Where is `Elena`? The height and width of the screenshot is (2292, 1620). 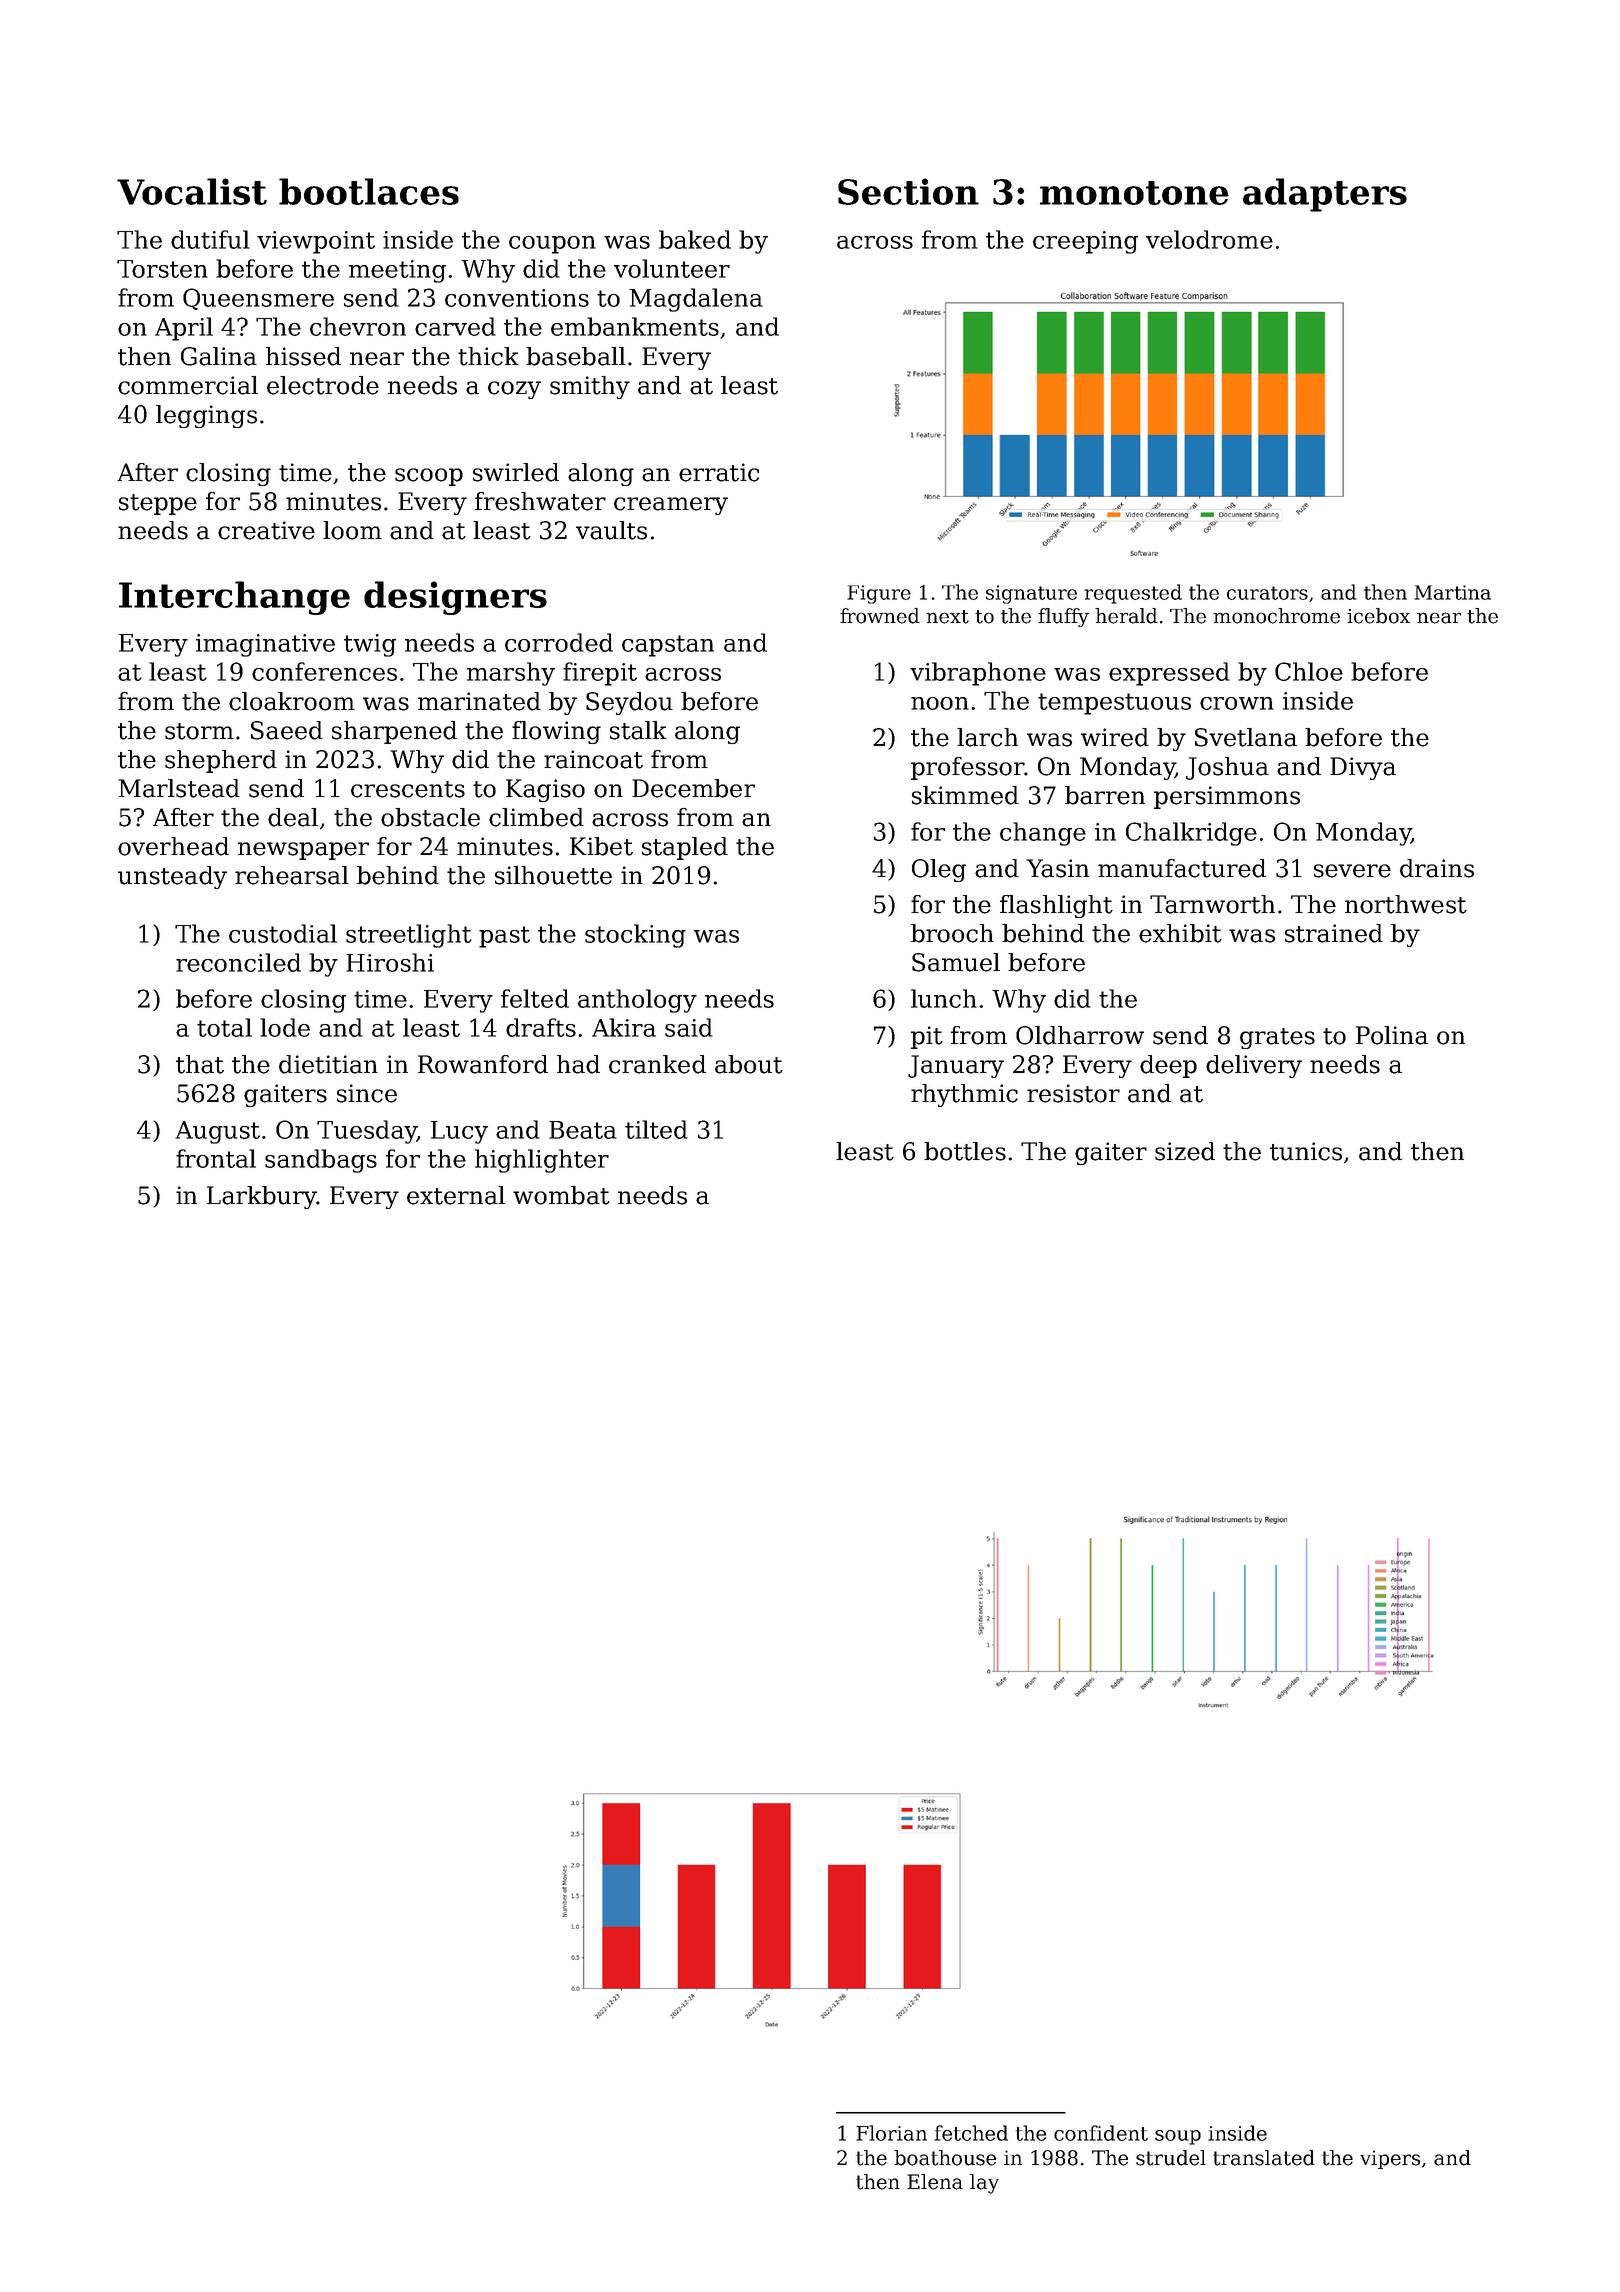
Elena is located at coordinates (935, 2182).
